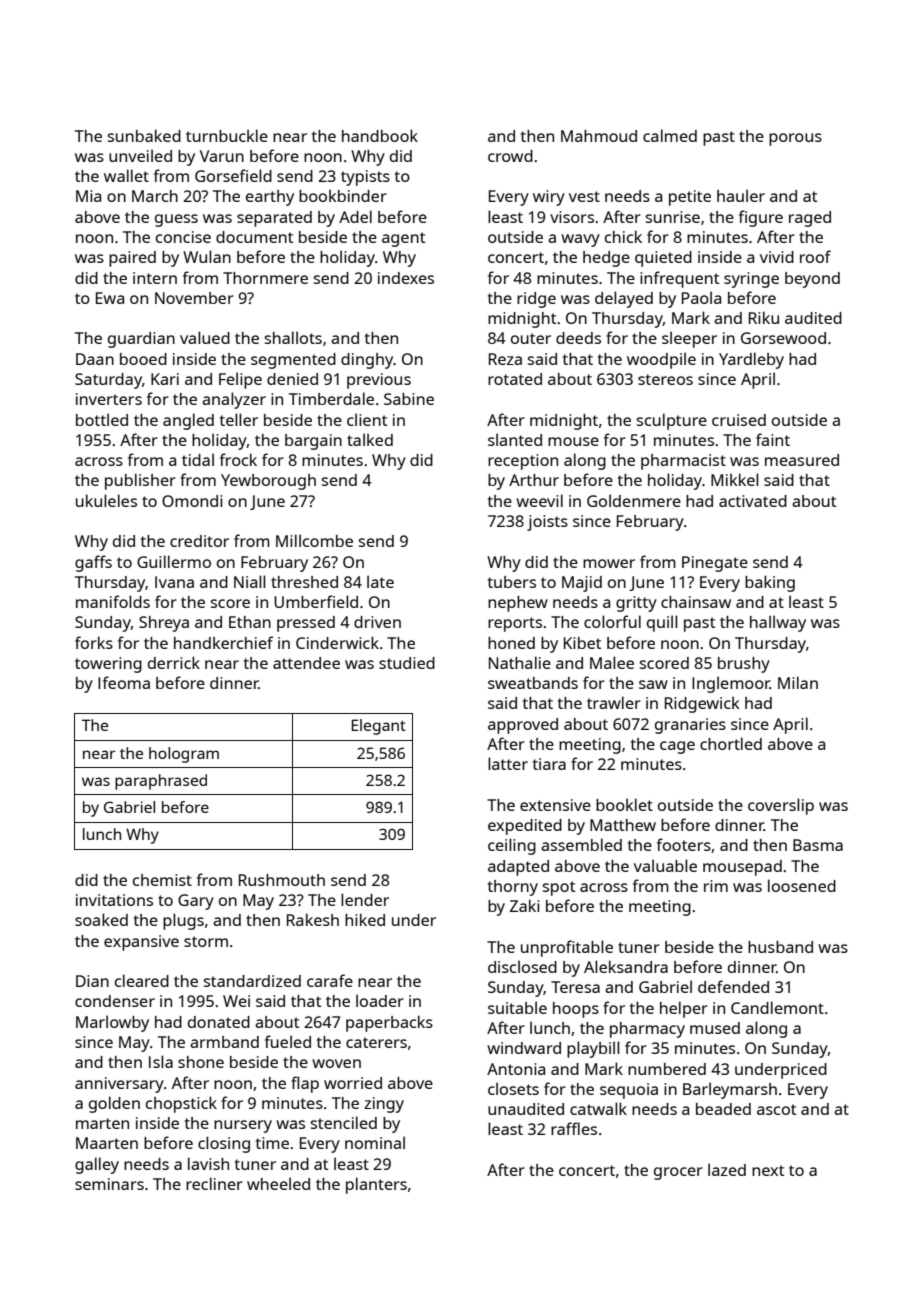 The image size is (924, 1314). I want to click on suitable, so click(517, 1007).
